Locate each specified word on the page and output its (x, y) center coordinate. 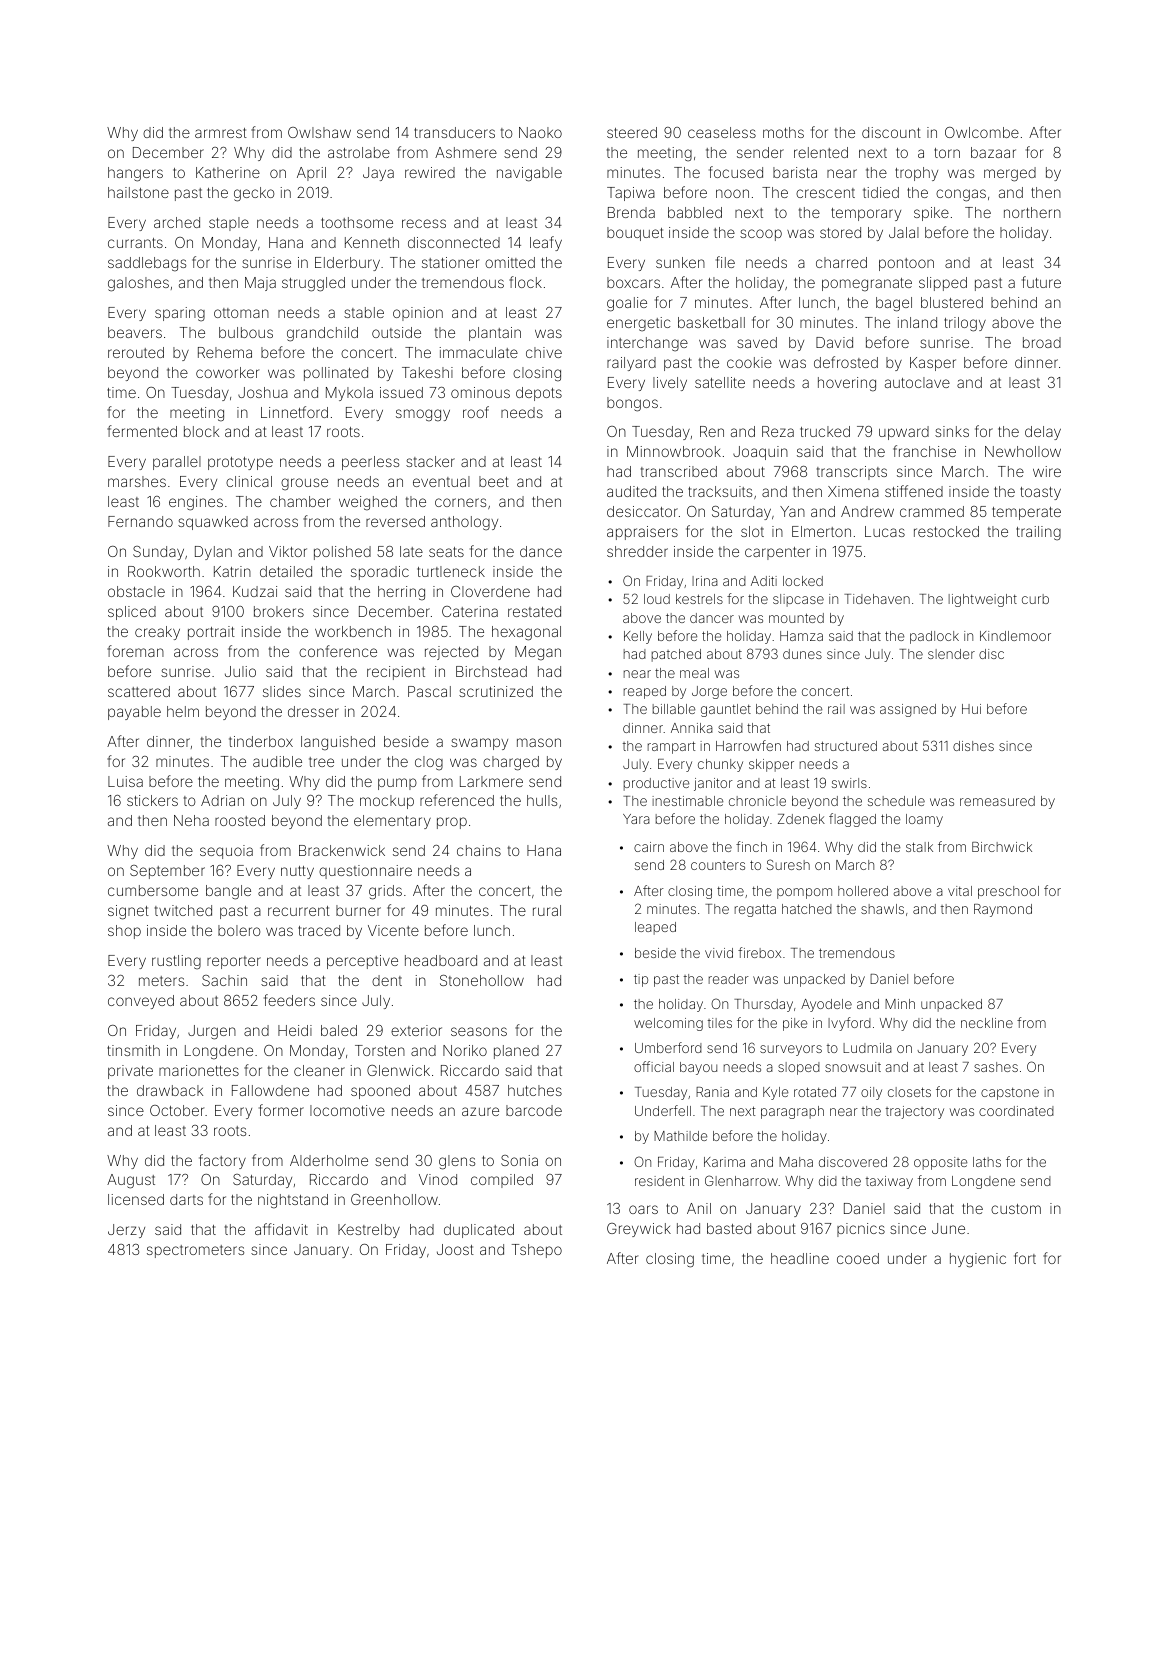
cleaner (319, 1070)
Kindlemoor (1015, 636)
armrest (221, 133)
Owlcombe (982, 132)
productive (656, 784)
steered (632, 132)
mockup (387, 802)
